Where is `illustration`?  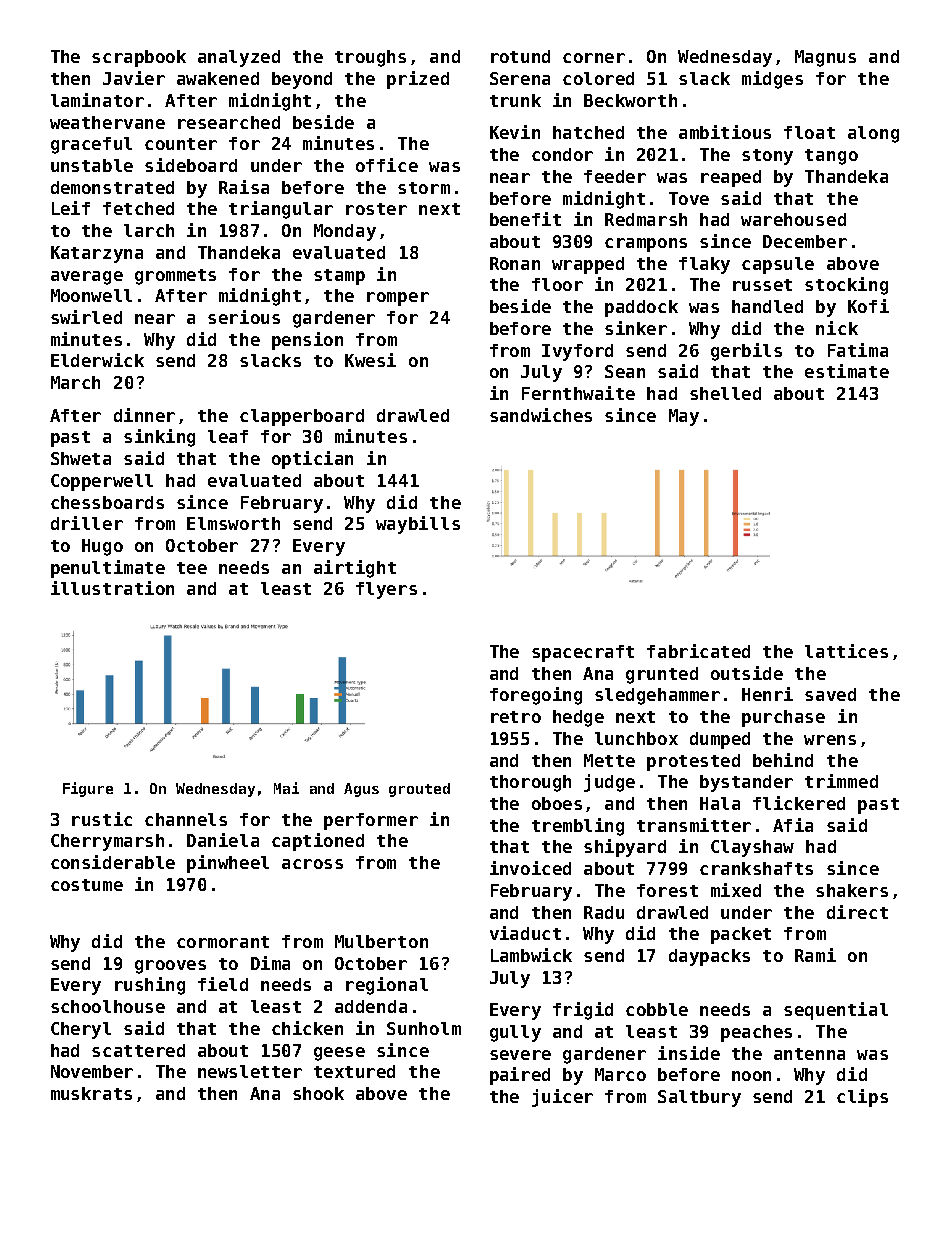
illustration is located at coordinates (112, 588).
